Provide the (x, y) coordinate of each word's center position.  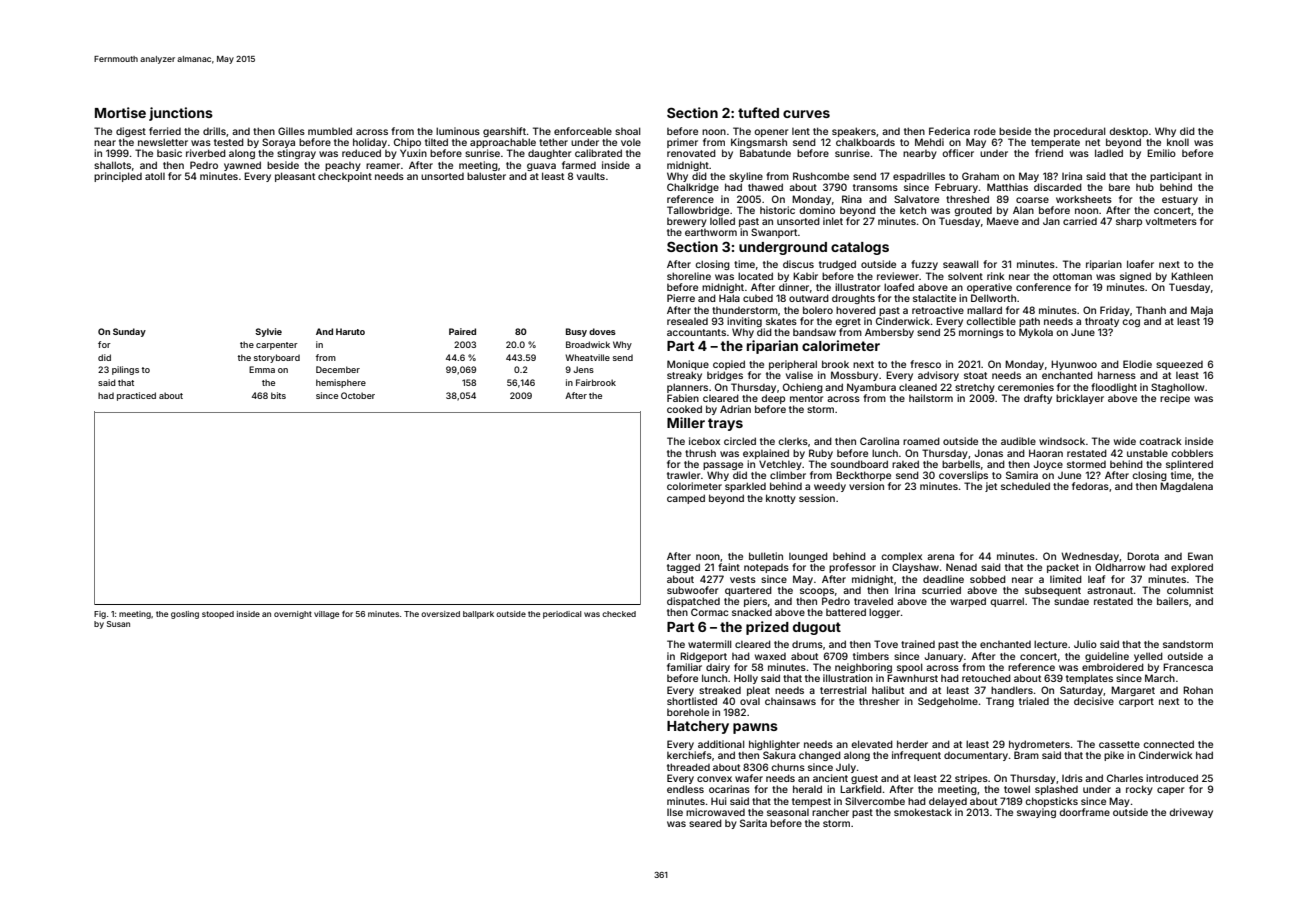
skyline (746, 177)
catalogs (860, 248)
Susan (118, 624)
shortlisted (692, 701)
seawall (960, 264)
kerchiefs (689, 755)
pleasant (295, 177)
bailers (1173, 601)
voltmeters (1171, 221)
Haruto (350, 331)
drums (807, 644)
